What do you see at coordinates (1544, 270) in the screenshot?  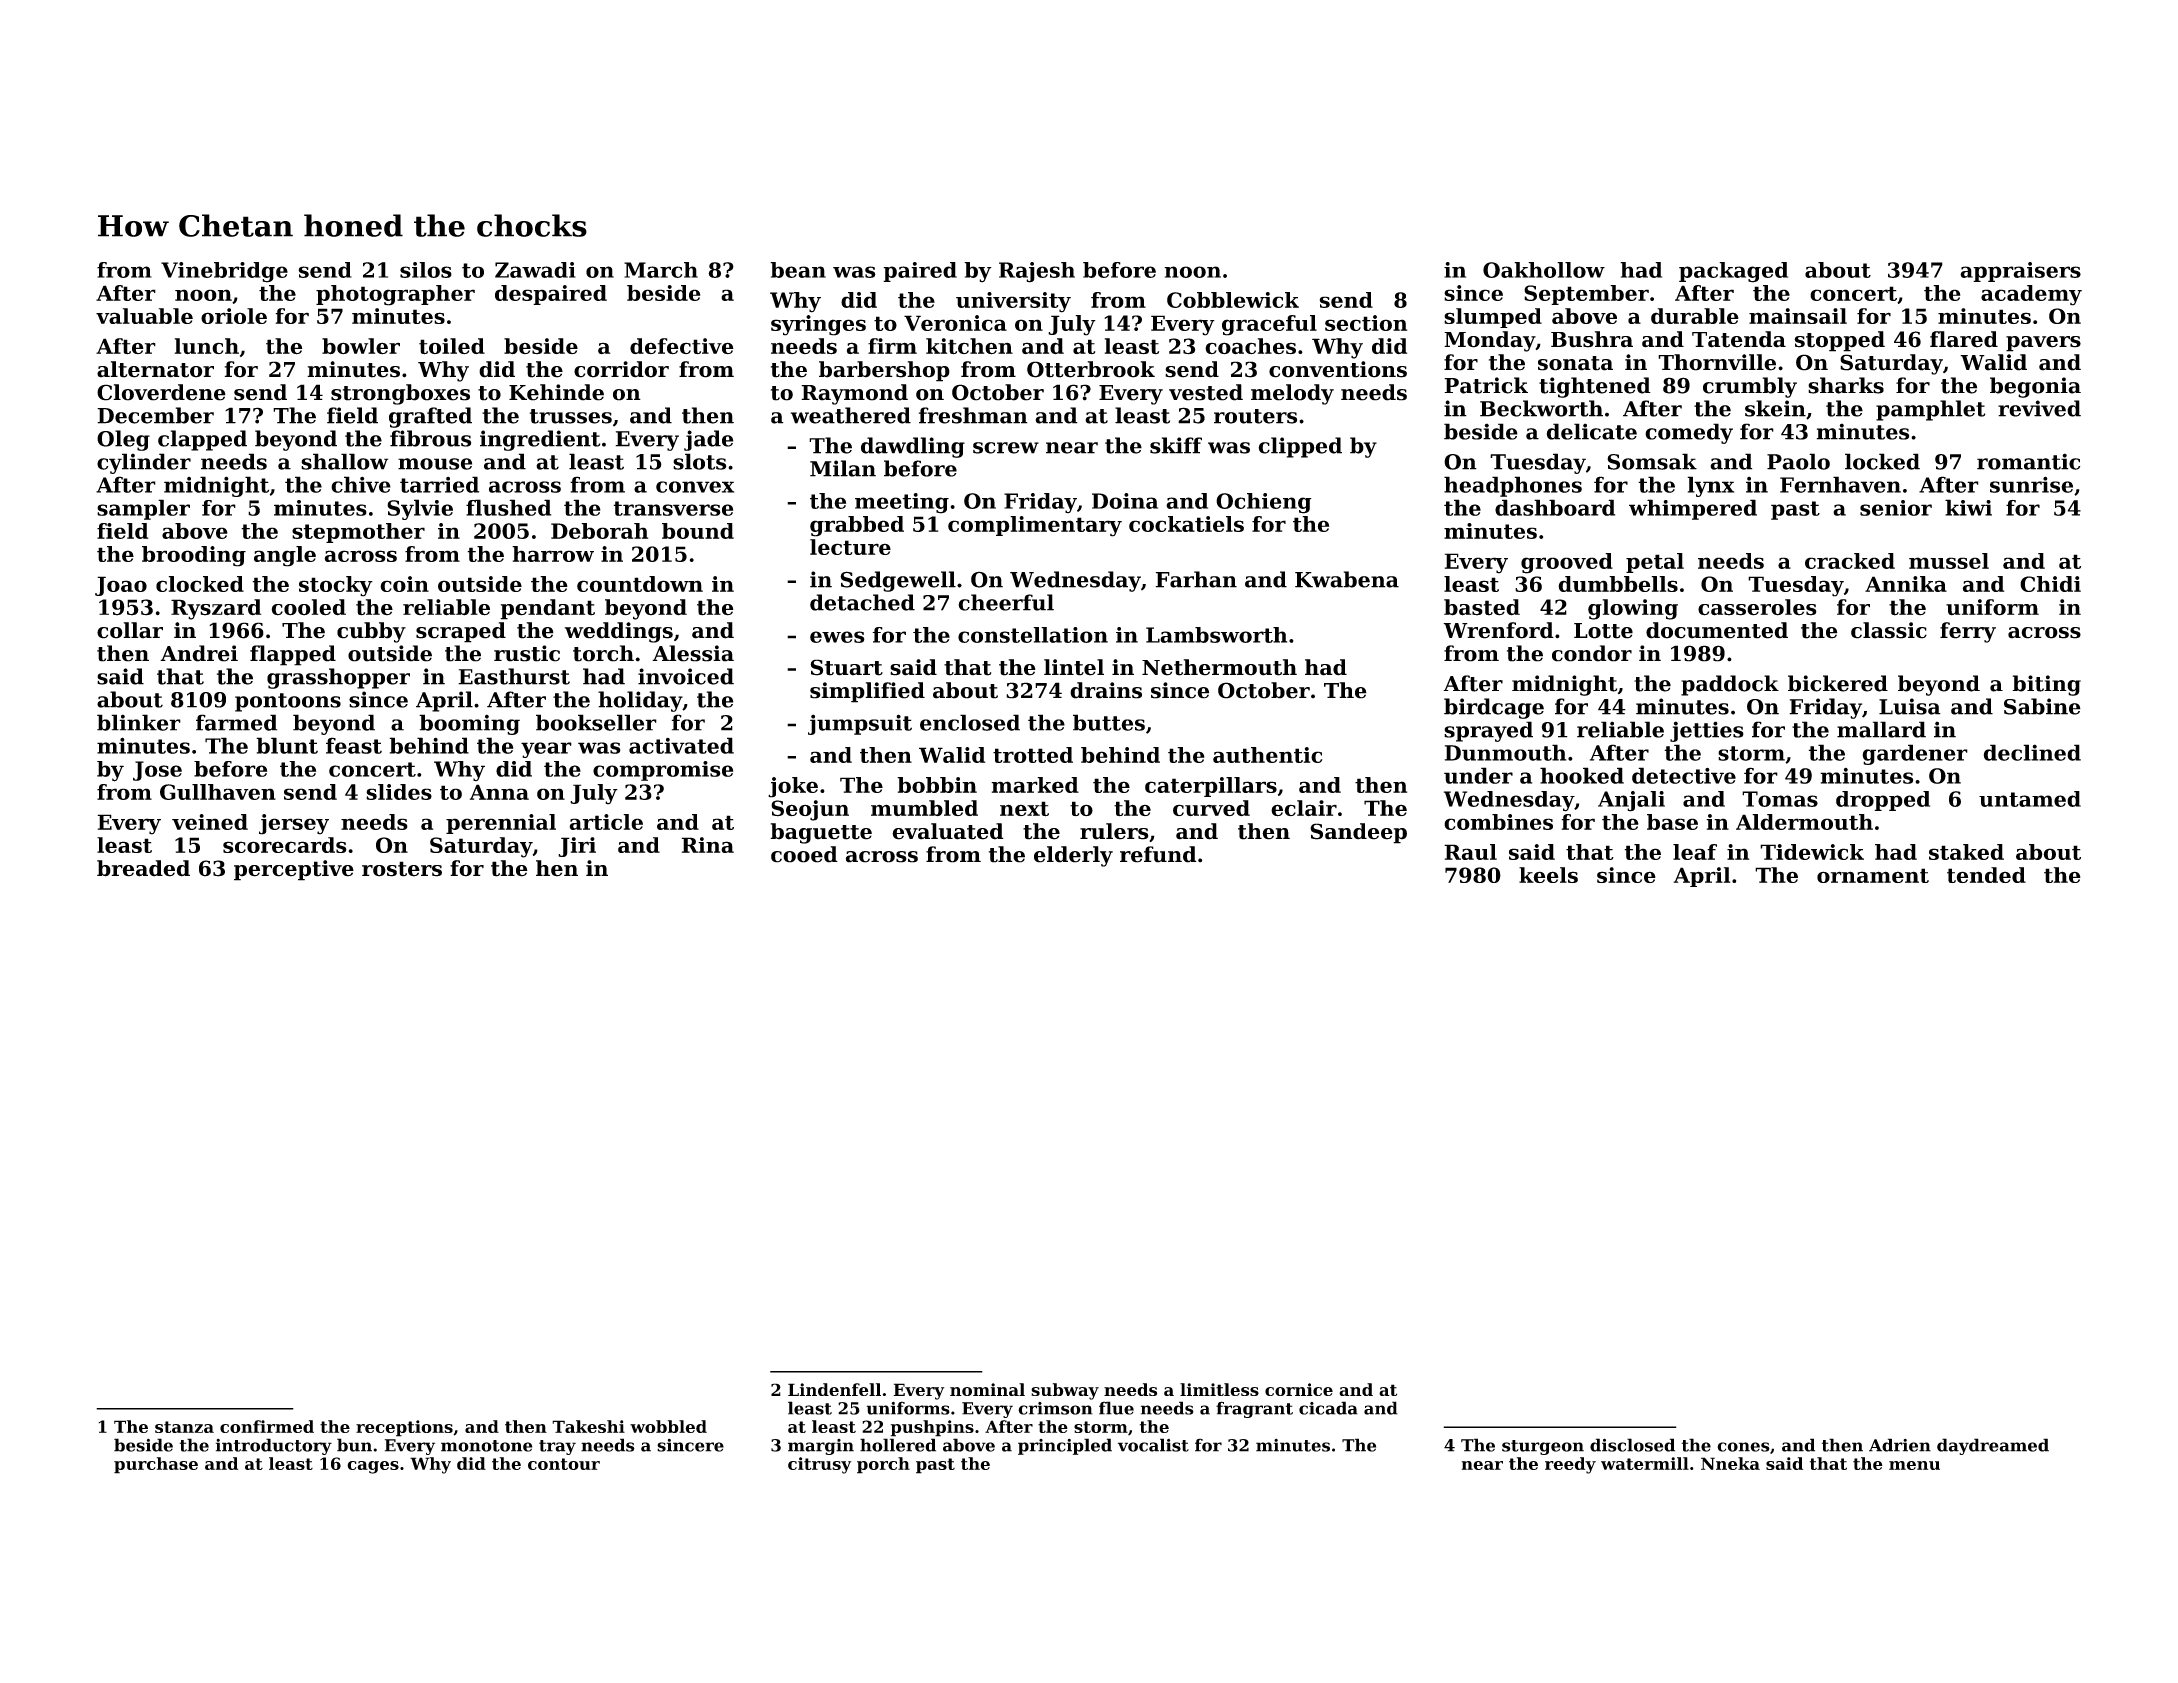 I see `Oakhollow` at bounding box center [1544, 270].
